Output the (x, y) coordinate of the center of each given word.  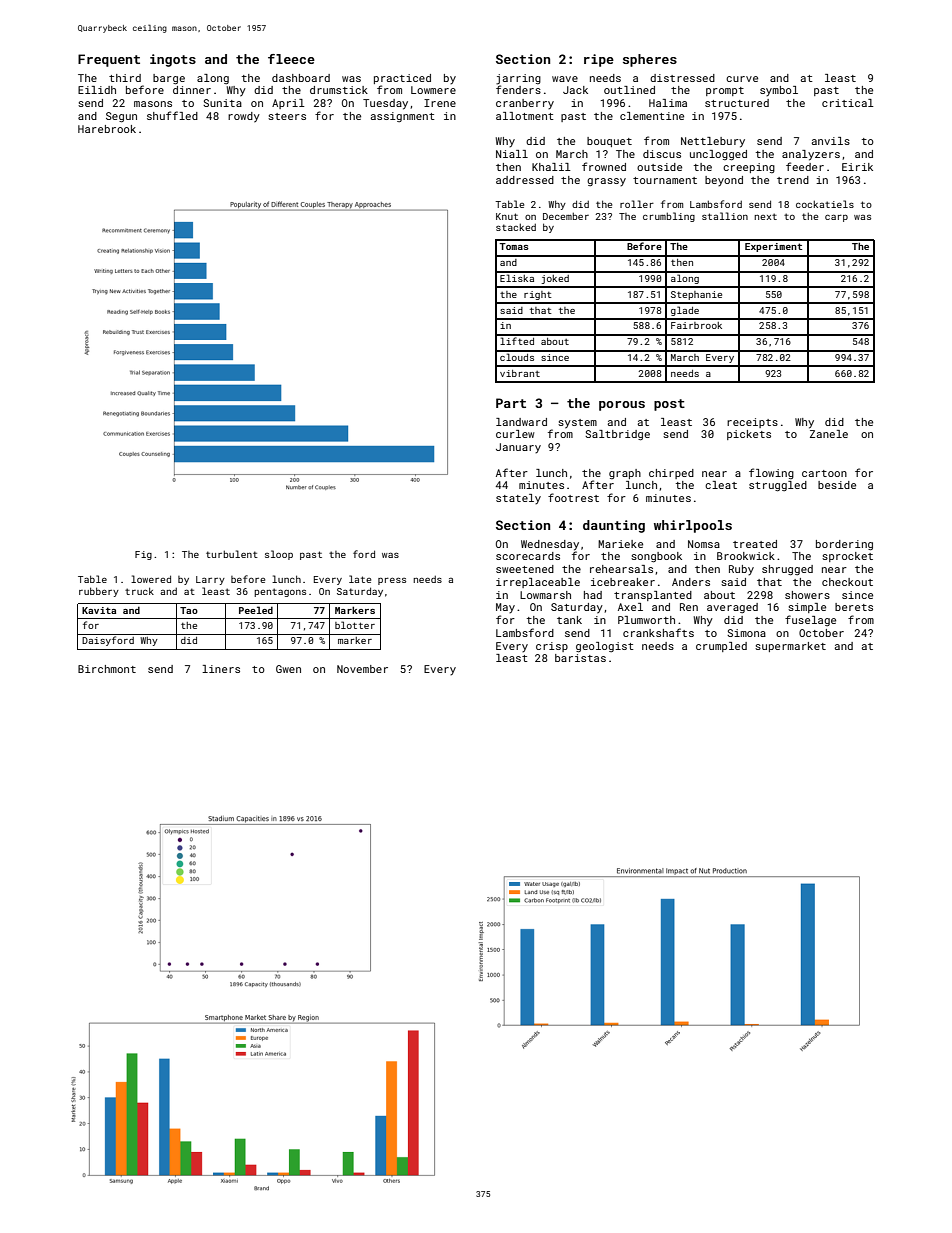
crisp (552, 647)
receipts (752, 423)
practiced (402, 79)
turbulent (232, 554)
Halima (668, 103)
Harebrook (107, 129)
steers (287, 116)
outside (659, 167)
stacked (516, 227)
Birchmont (107, 669)
